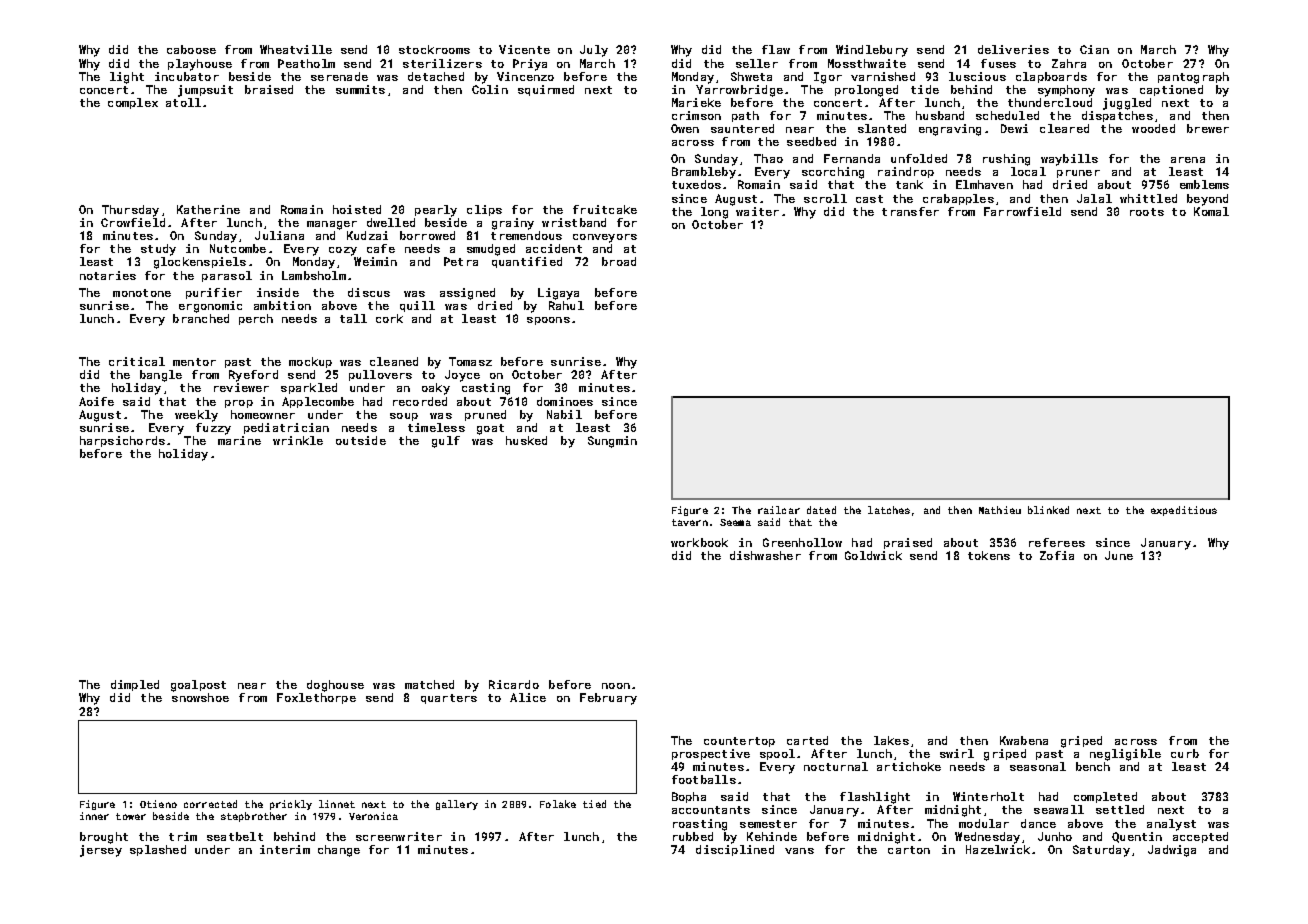  What do you see at coordinates (1101, 851) in the document?
I see `Saturday` at bounding box center [1101, 851].
